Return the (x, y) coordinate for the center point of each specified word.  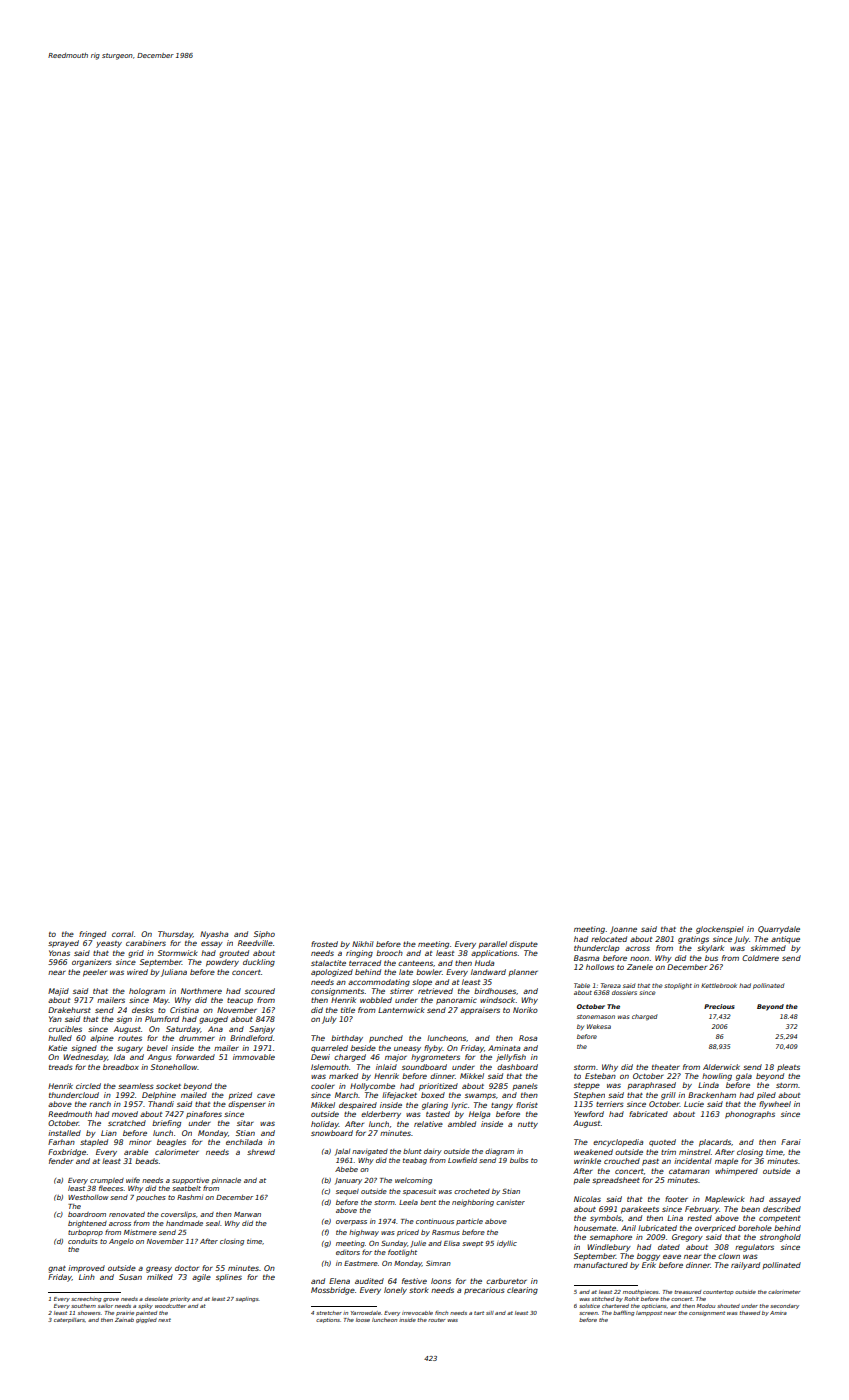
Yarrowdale (366, 1313)
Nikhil (363, 944)
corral (123, 934)
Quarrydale (779, 930)
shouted (728, 1306)
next (164, 1320)
